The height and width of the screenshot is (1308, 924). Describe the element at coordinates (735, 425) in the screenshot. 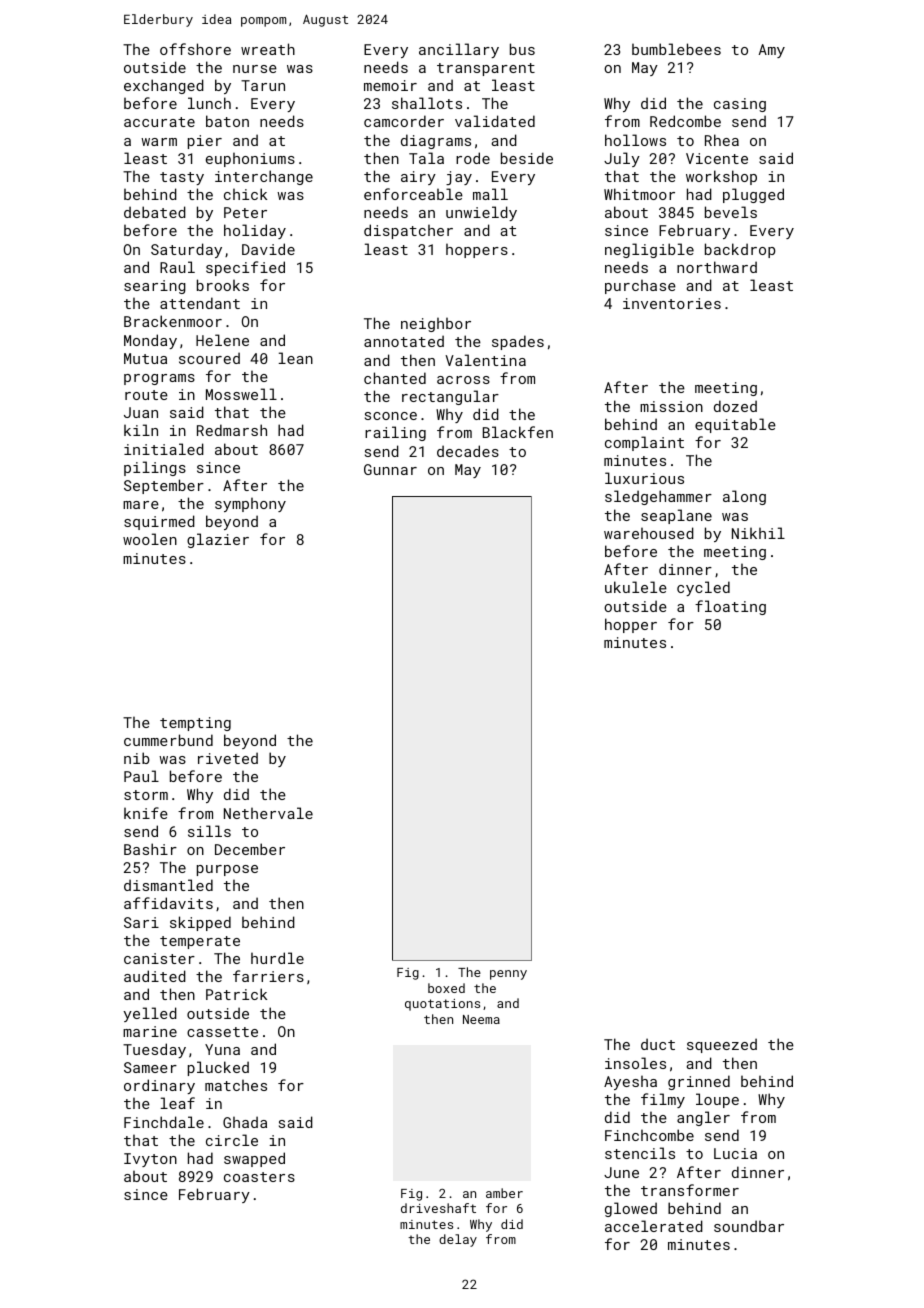

I see `equitable` at that location.
